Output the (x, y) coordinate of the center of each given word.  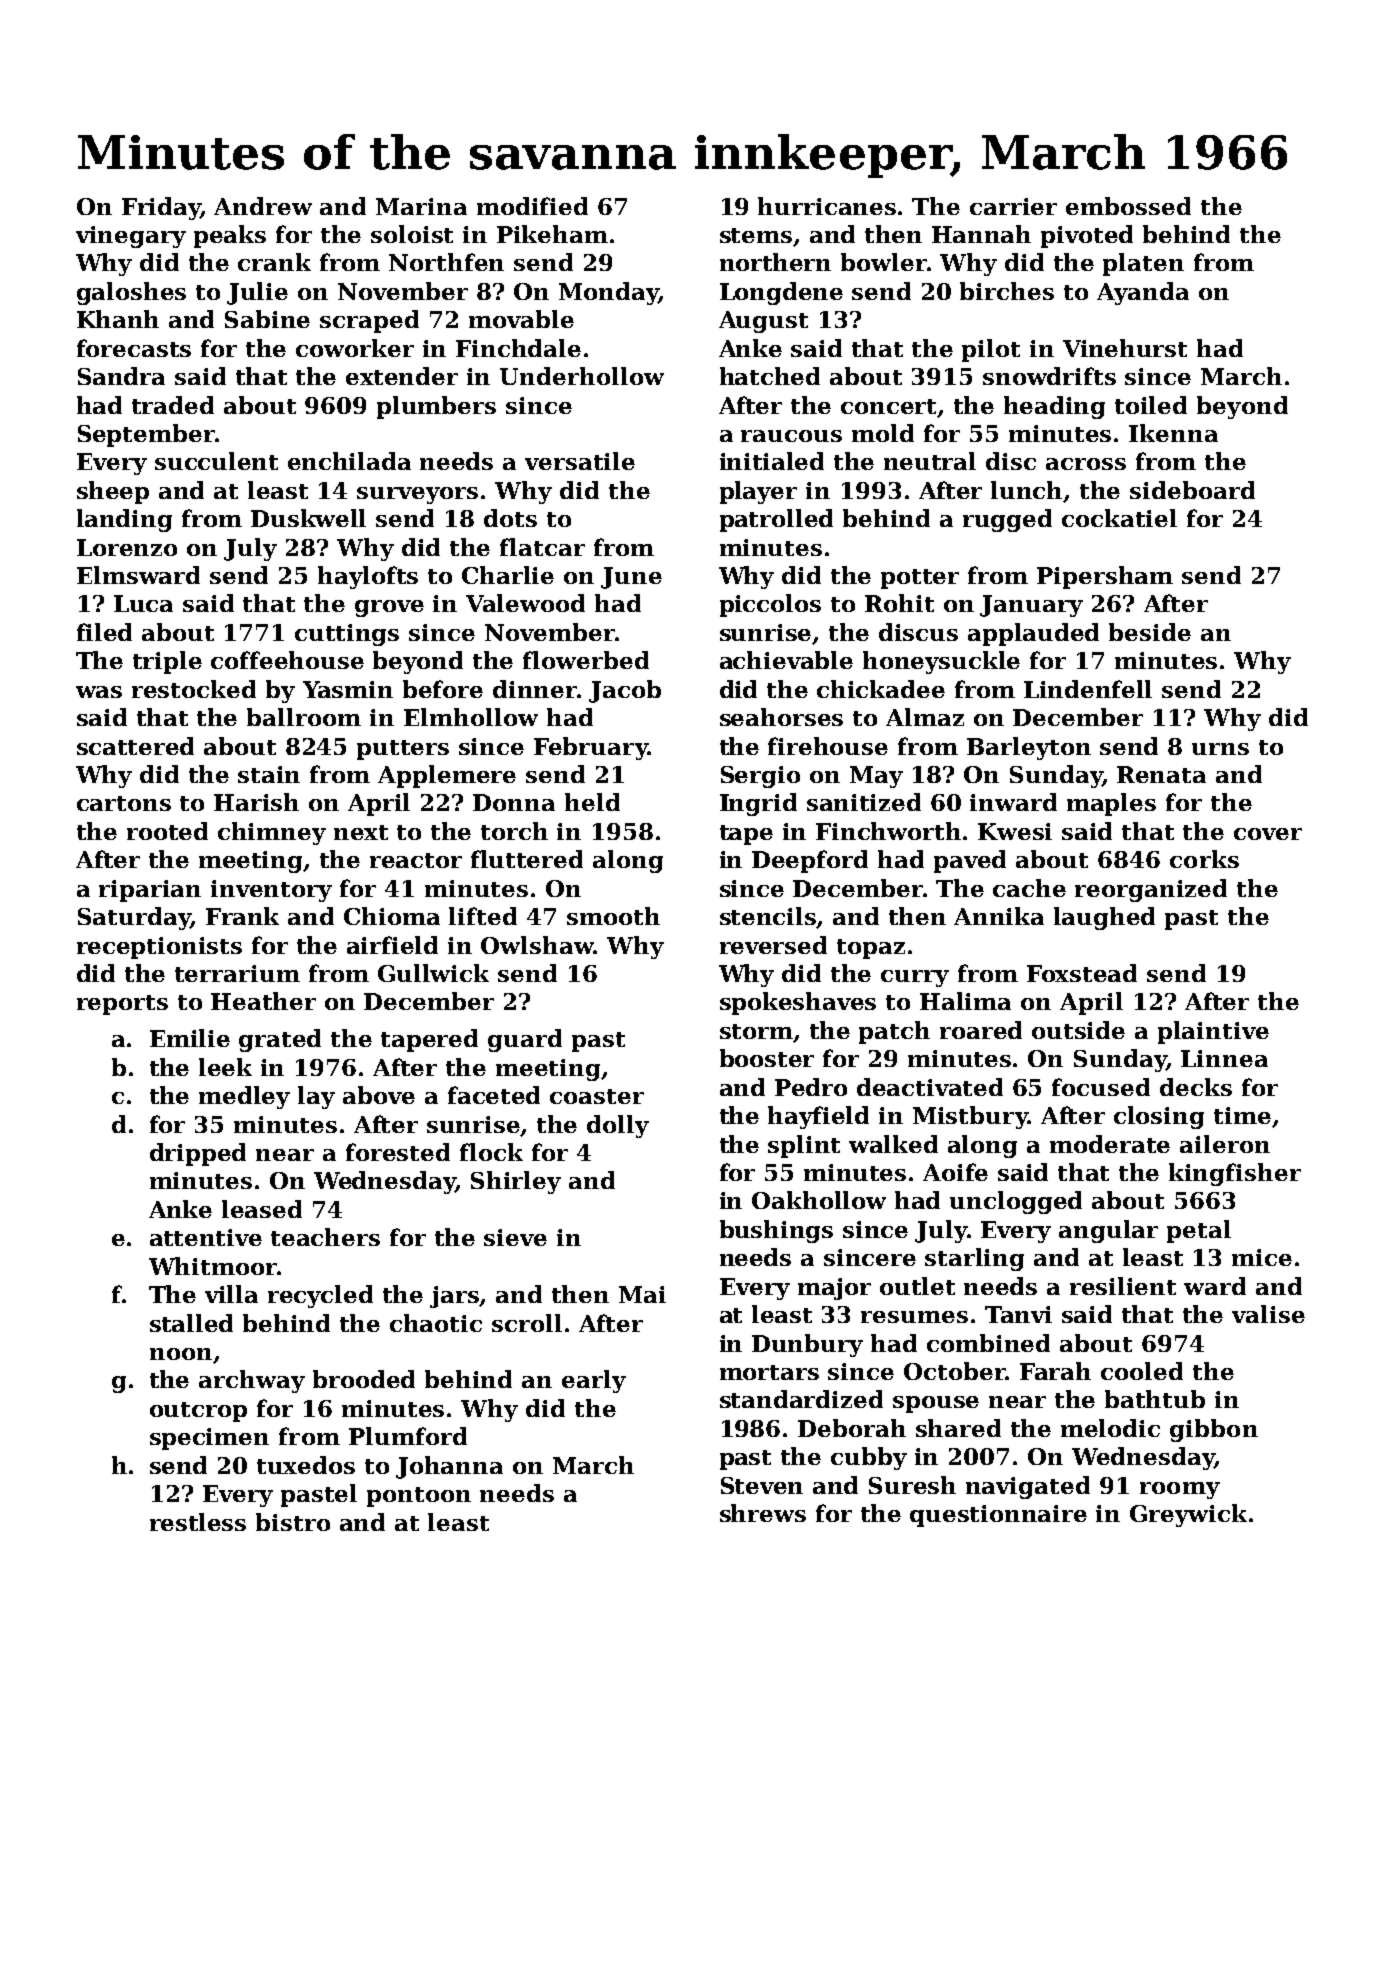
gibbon (1214, 1430)
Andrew (263, 206)
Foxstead (1082, 973)
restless (198, 1522)
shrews (763, 1513)
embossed (1128, 206)
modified (532, 206)
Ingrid (758, 804)
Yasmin (348, 689)
